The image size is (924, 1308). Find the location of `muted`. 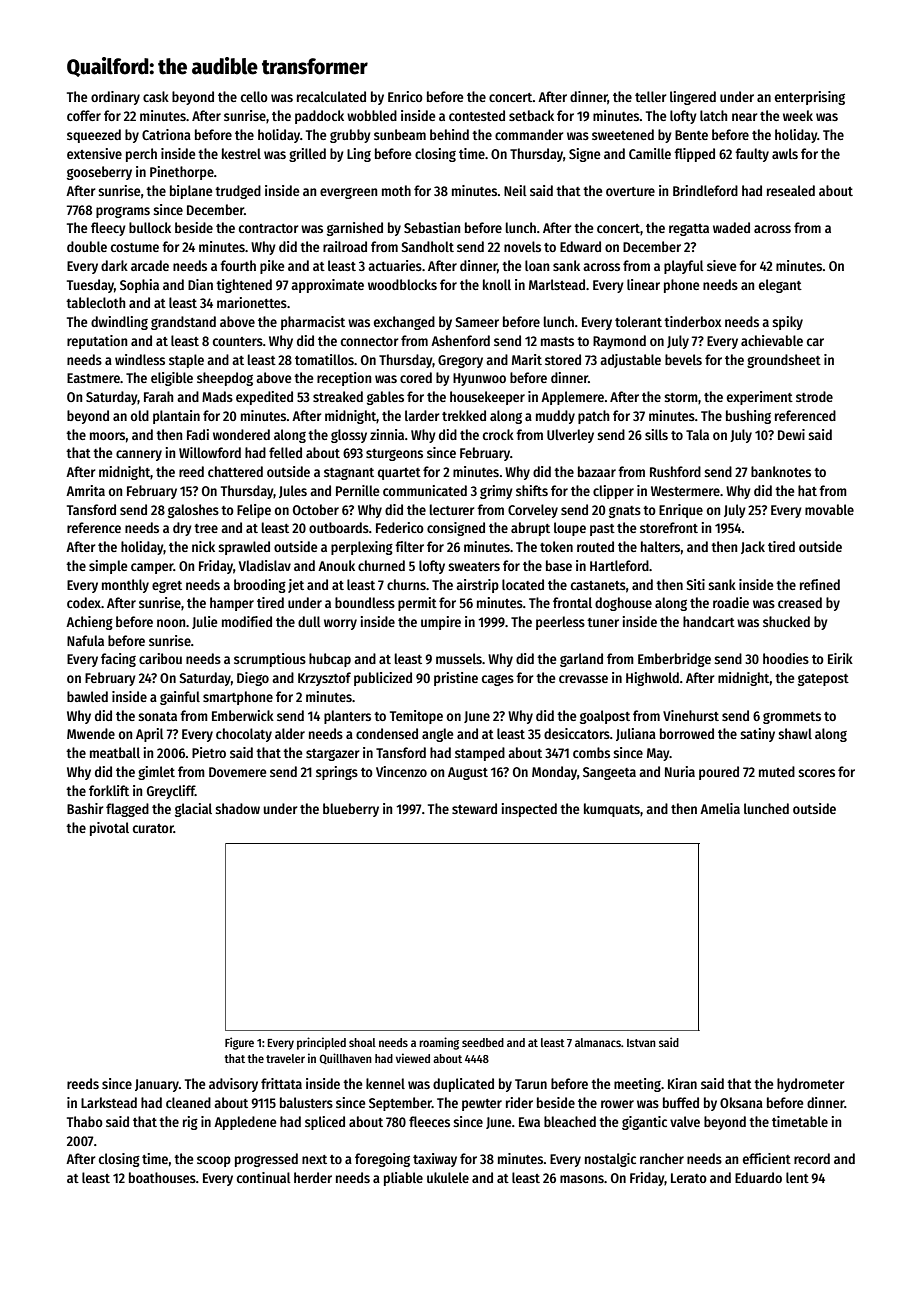

muted is located at coordinates (777, 771).
